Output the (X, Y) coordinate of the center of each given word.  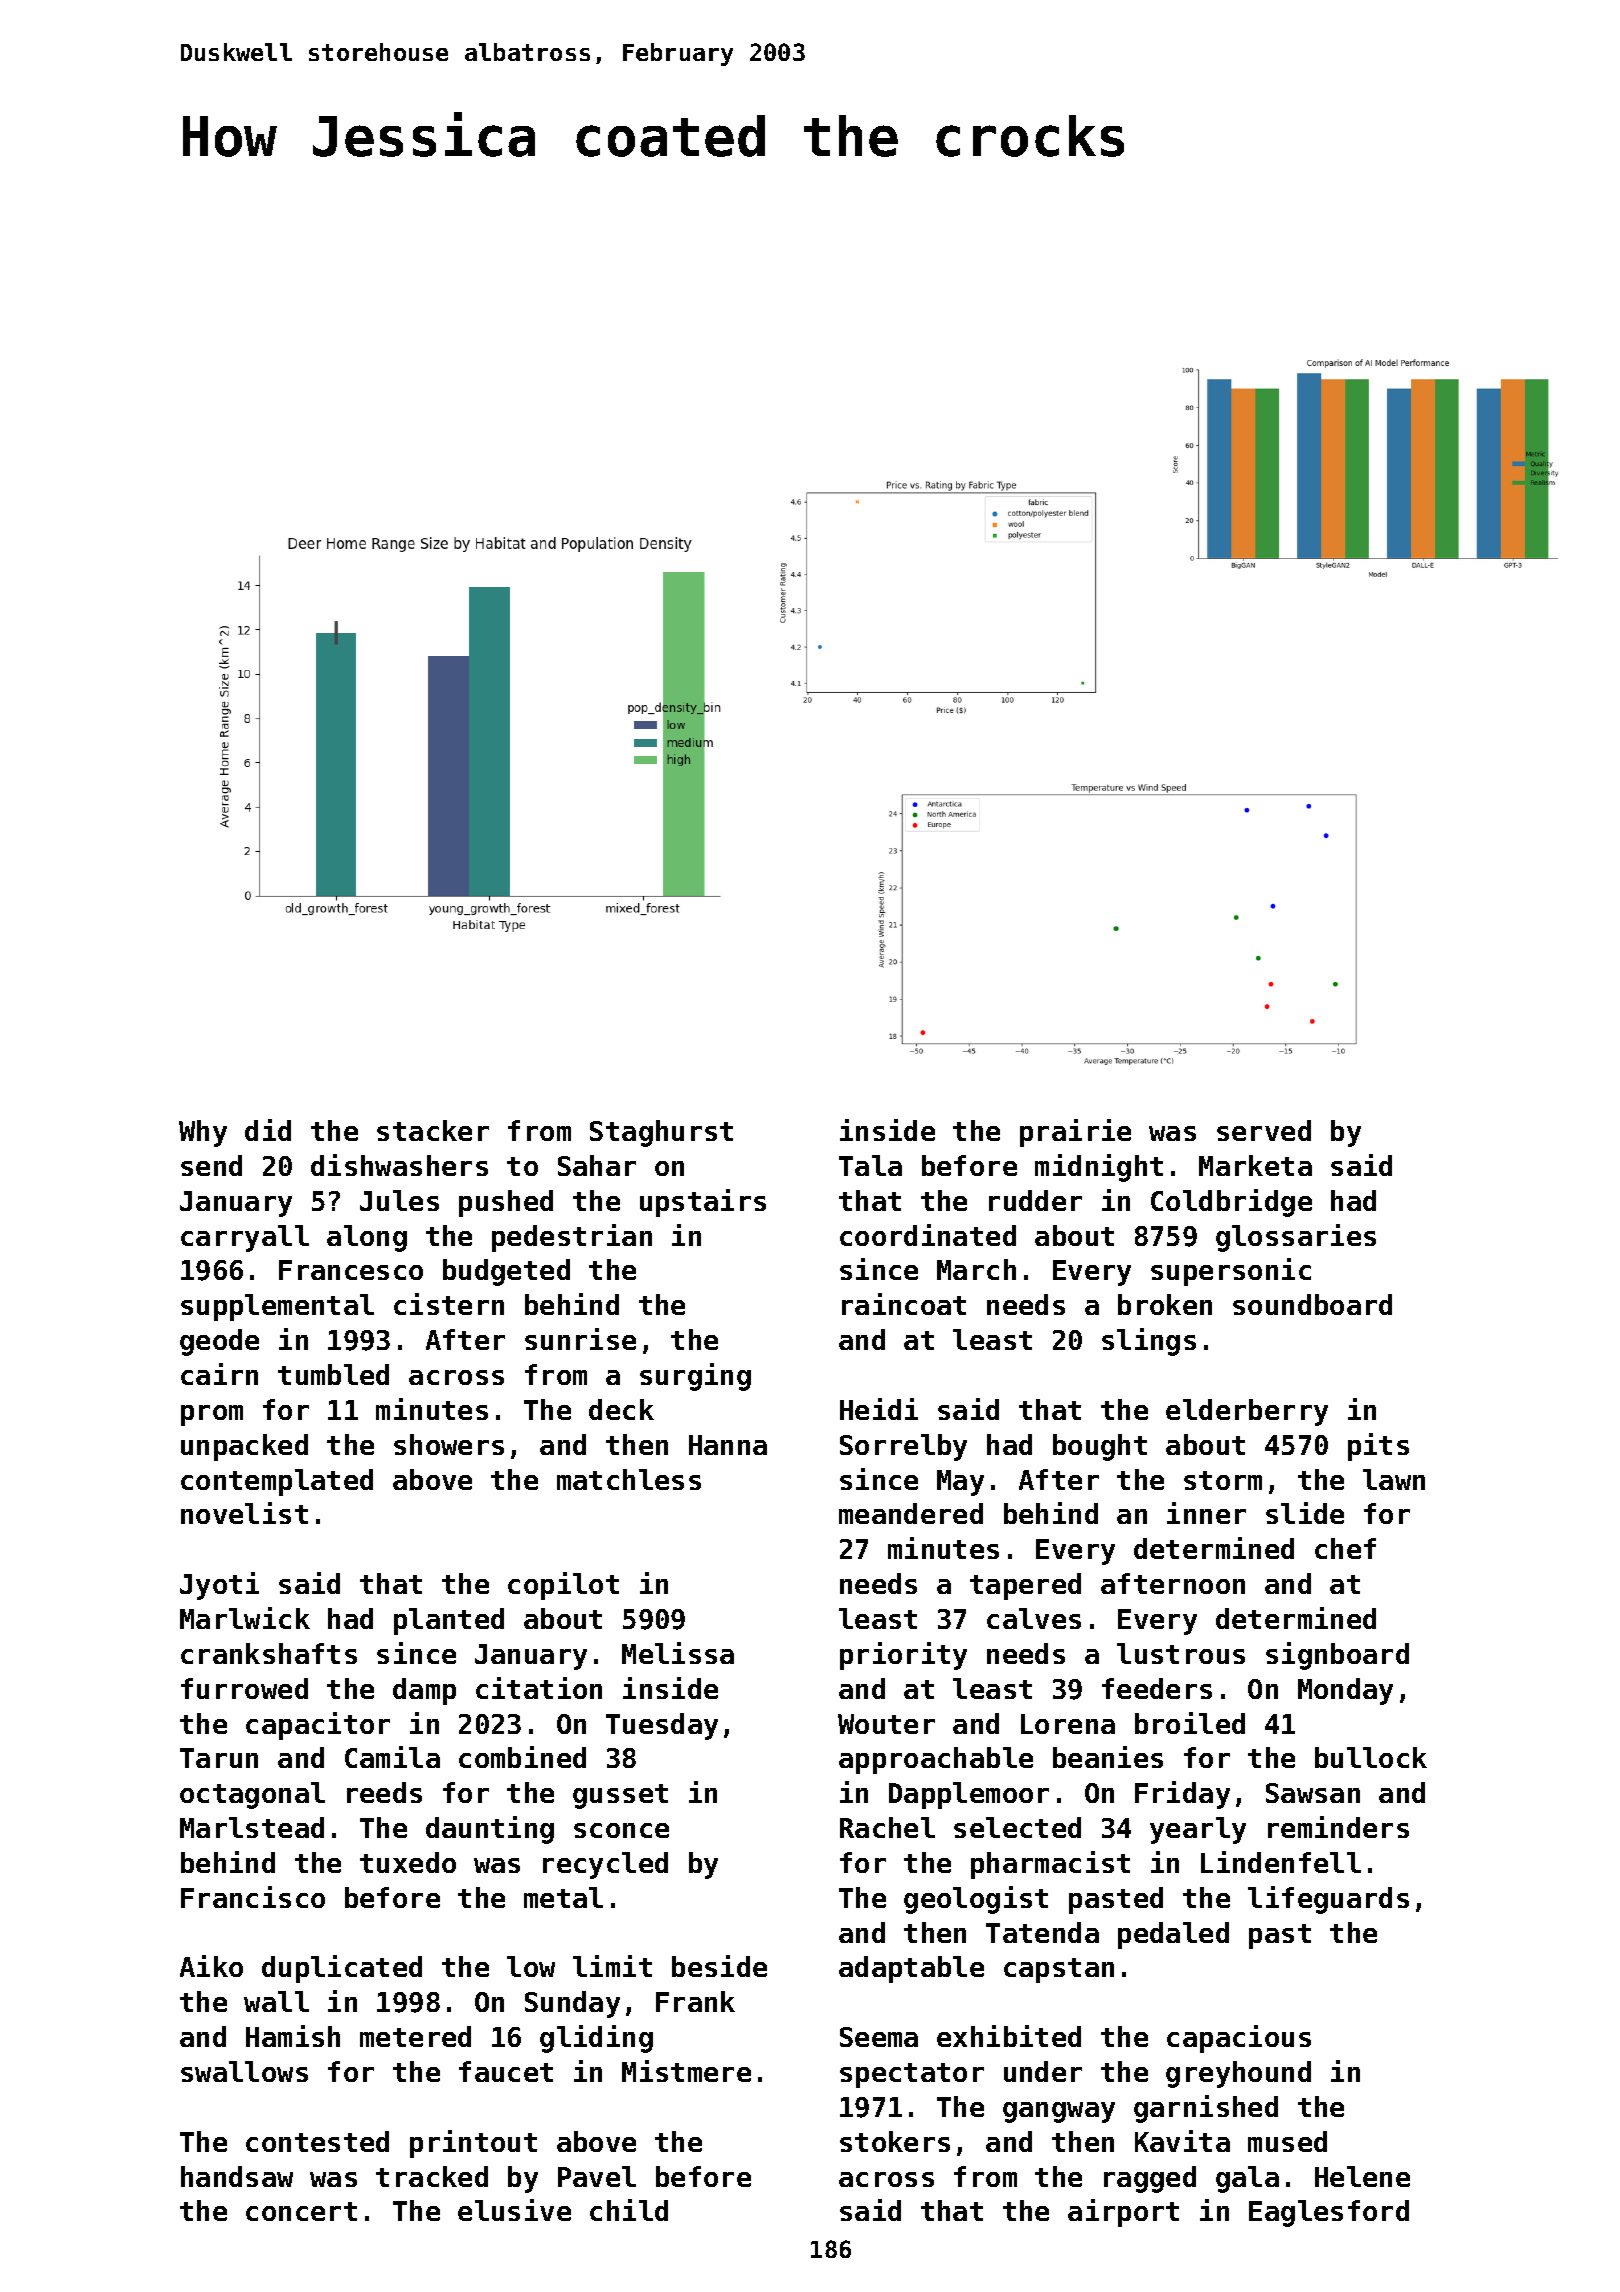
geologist (976, 1900)
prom (212, 1415)
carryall (245, 1238)
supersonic (1231, 1272)
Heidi (879, 1409)
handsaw (237, 2176)
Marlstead (252, 1827)
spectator (912, 2075)
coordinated (928, 1235)
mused (1287, 2141)
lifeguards (1328, 1900)
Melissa (678, 1653)
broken (1165, 1304)
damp (424, 1691)
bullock (1371, 1757)
